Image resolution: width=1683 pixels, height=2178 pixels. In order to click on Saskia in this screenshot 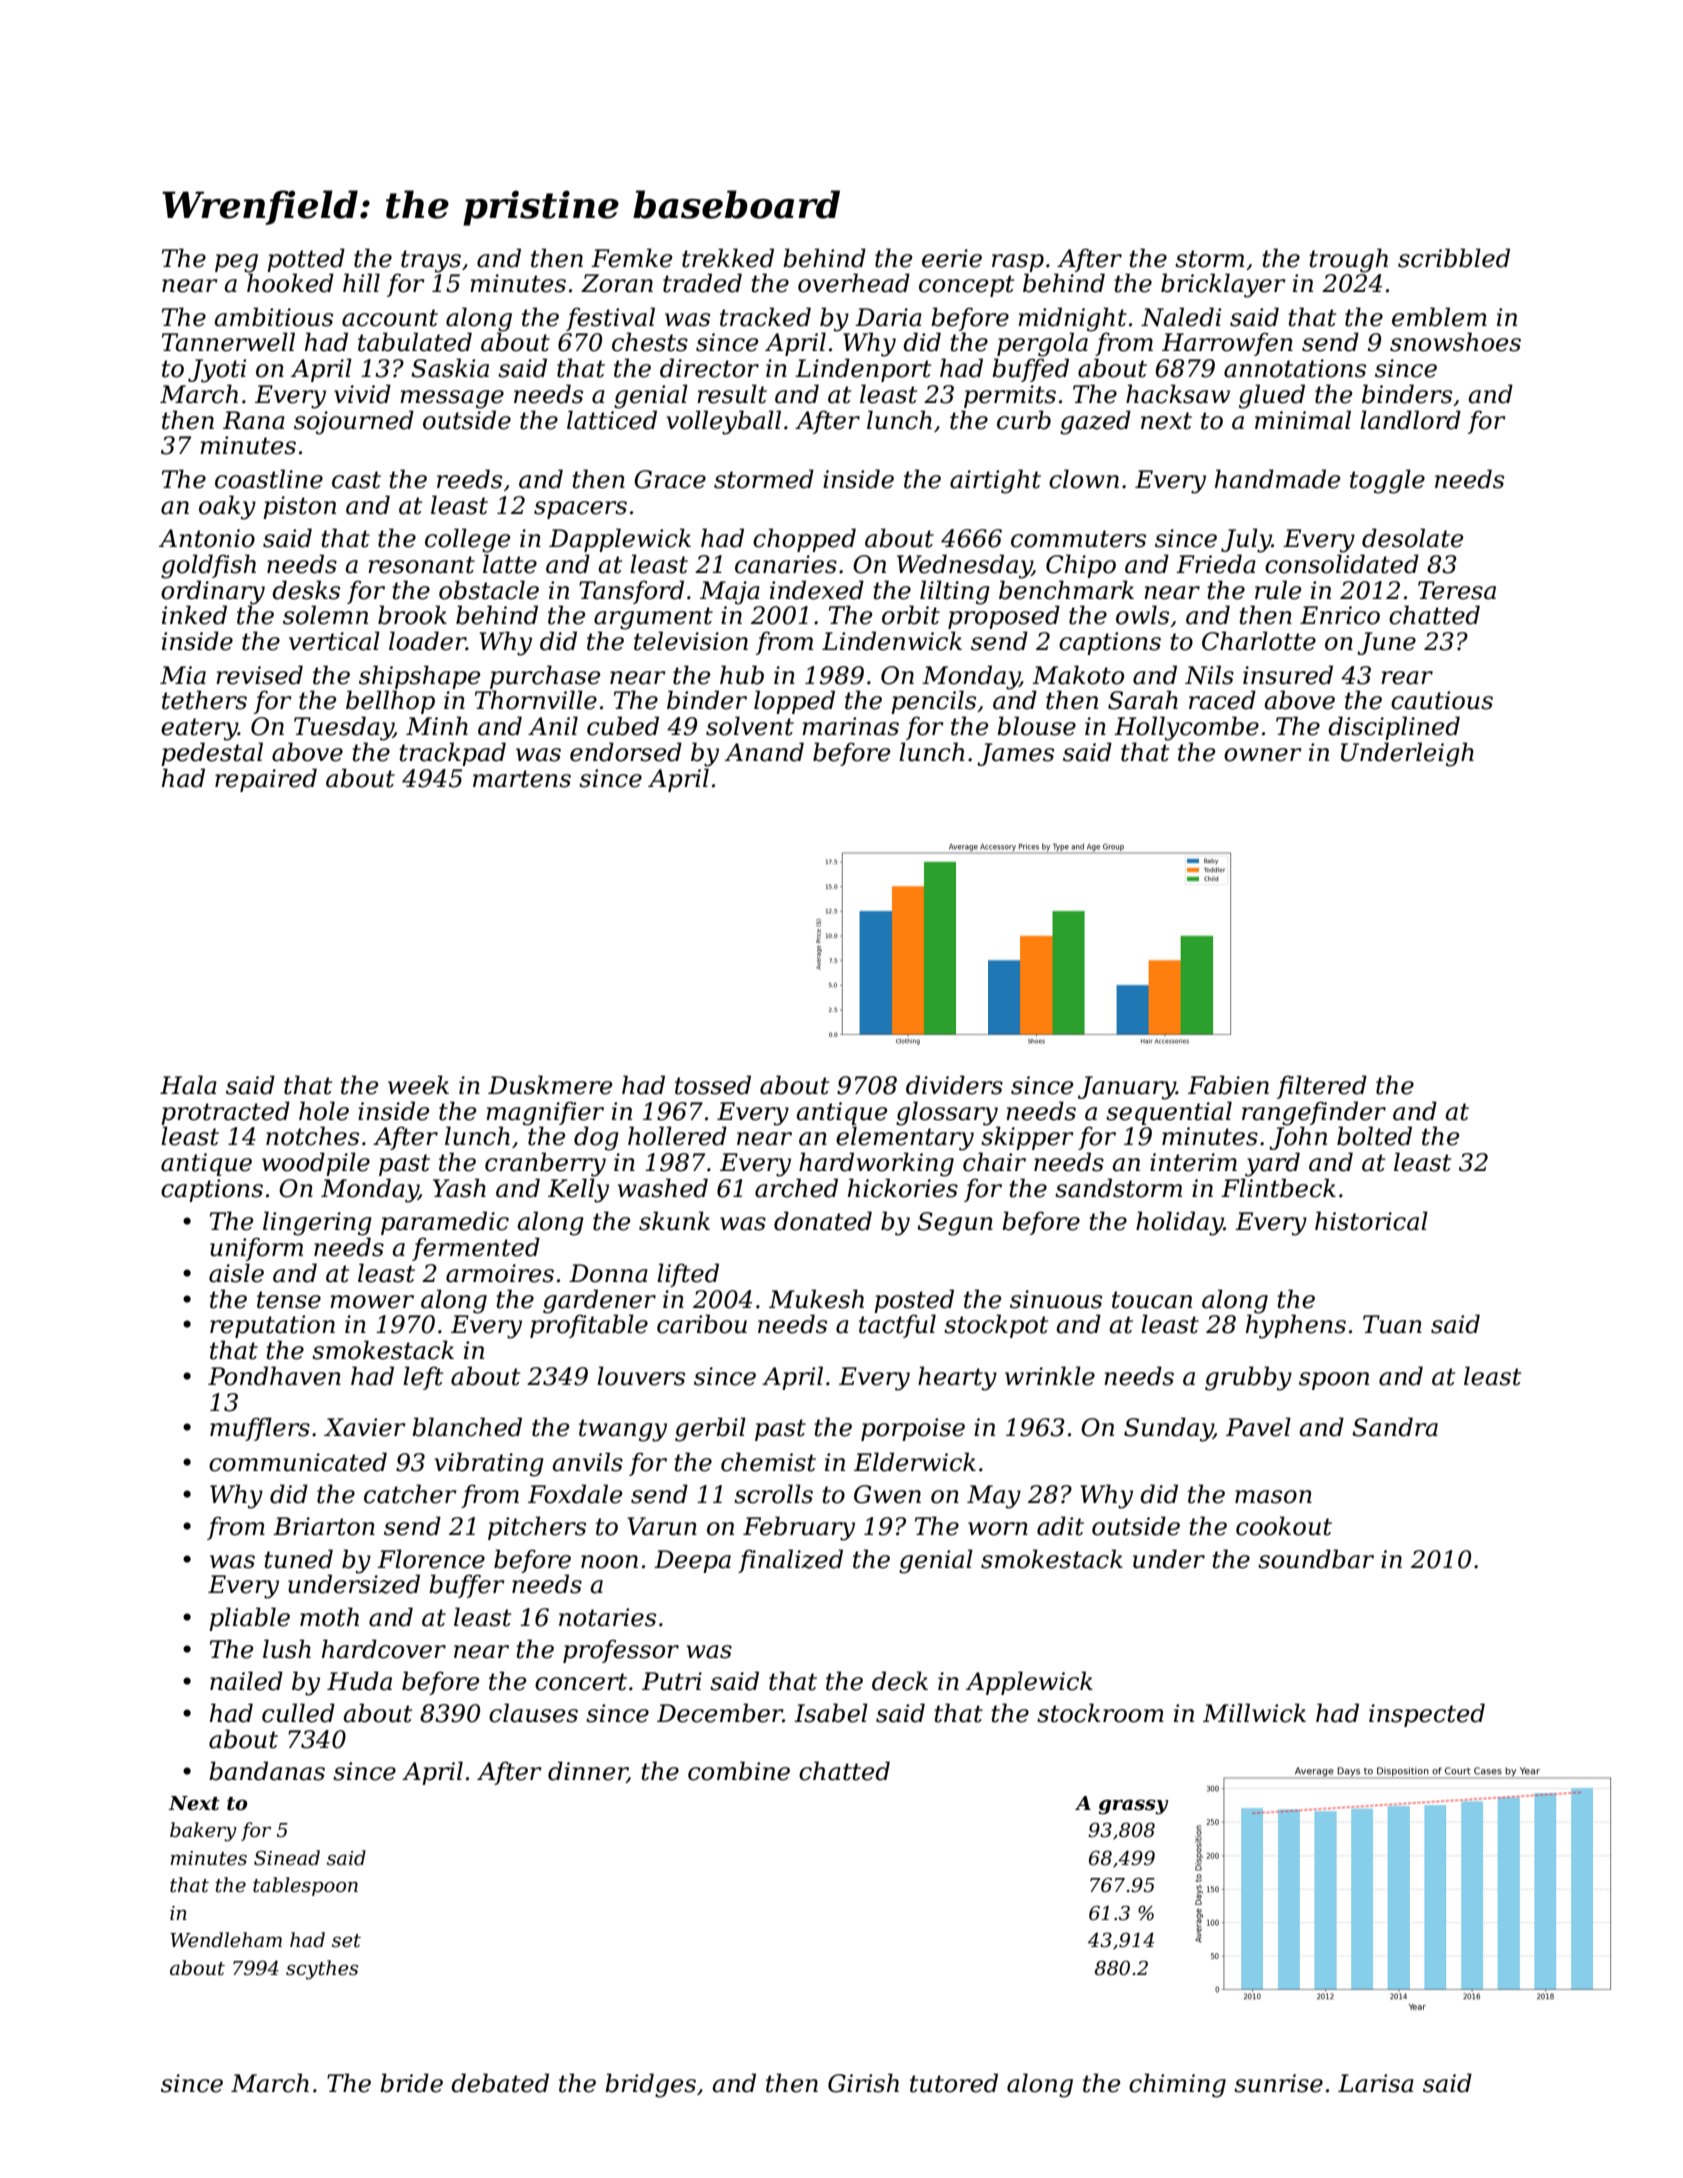, I will do `click(450, 368)`.
